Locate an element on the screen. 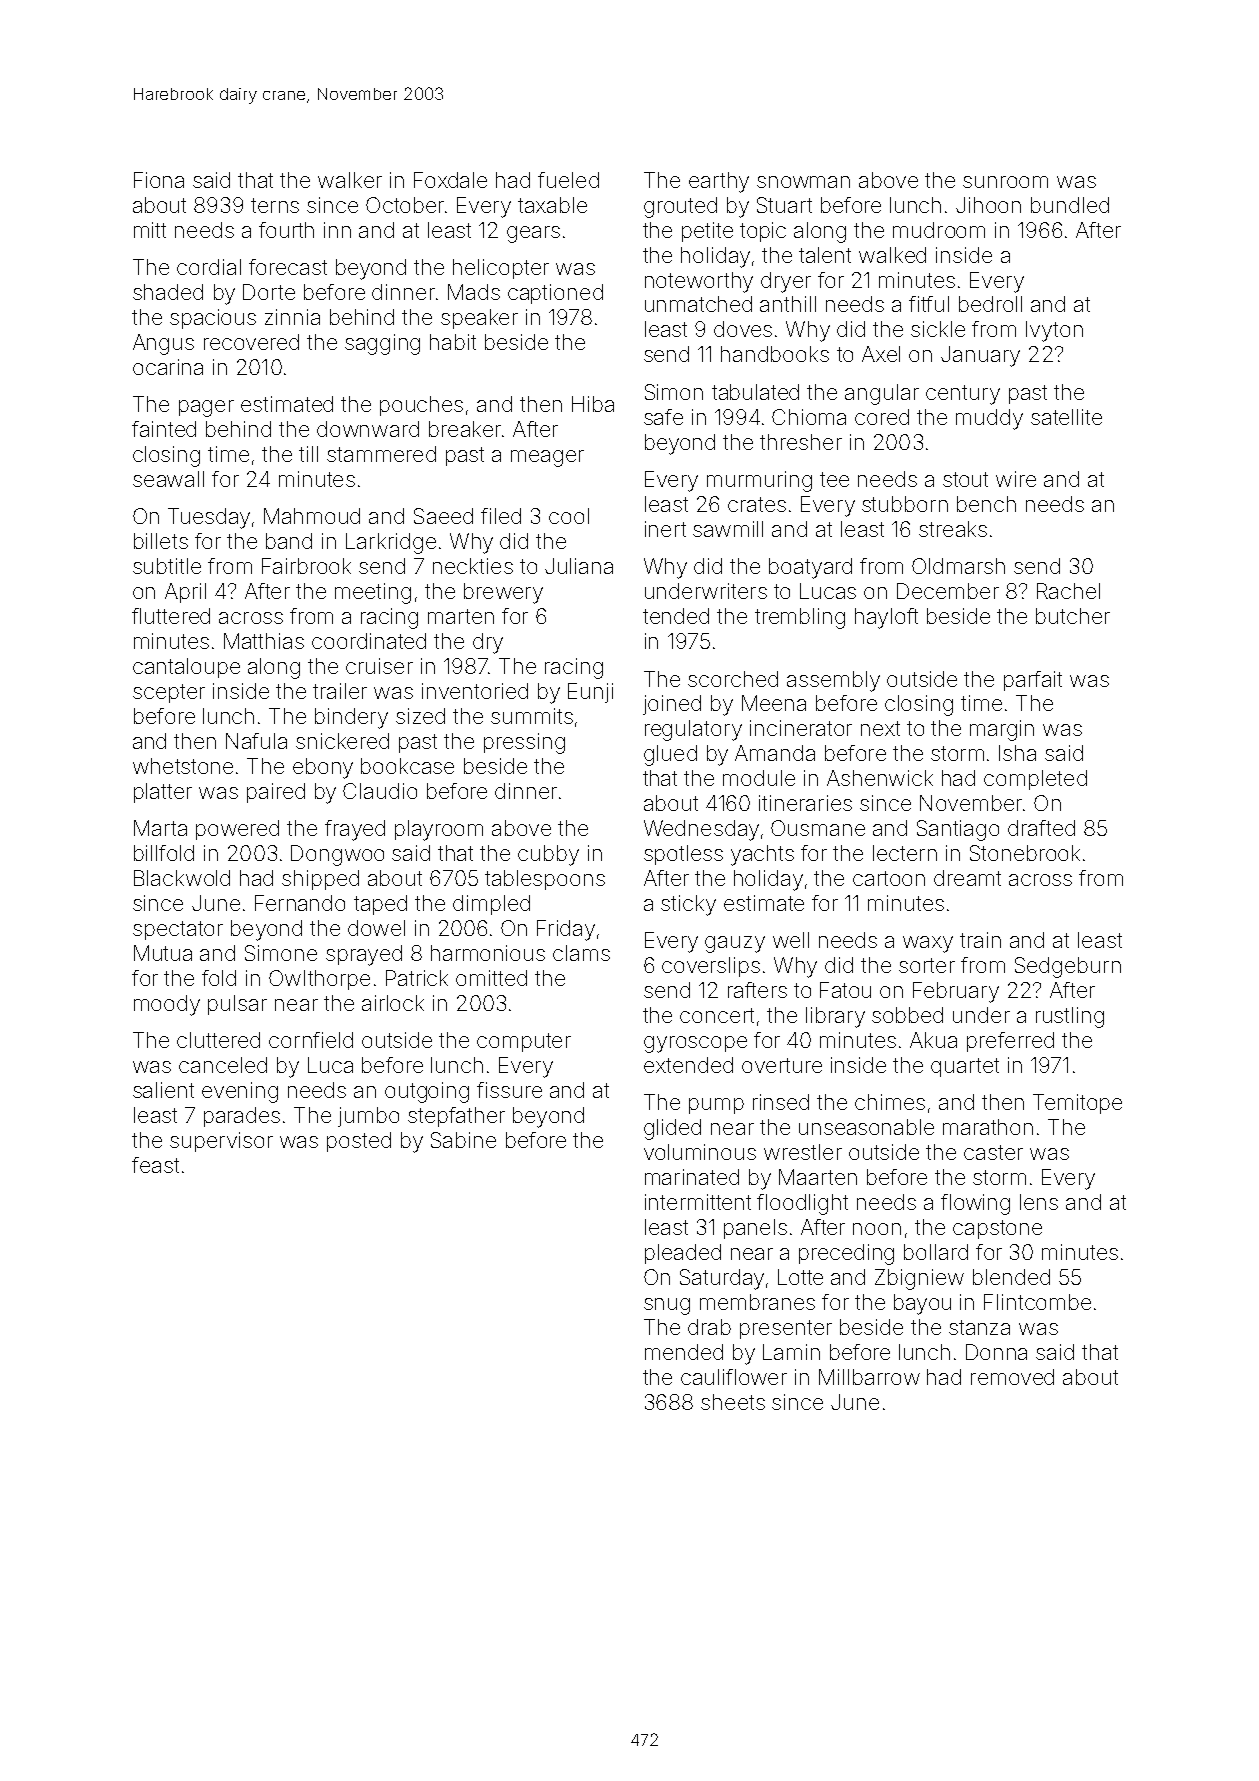  snug is located at coordinates (667, 1306).
